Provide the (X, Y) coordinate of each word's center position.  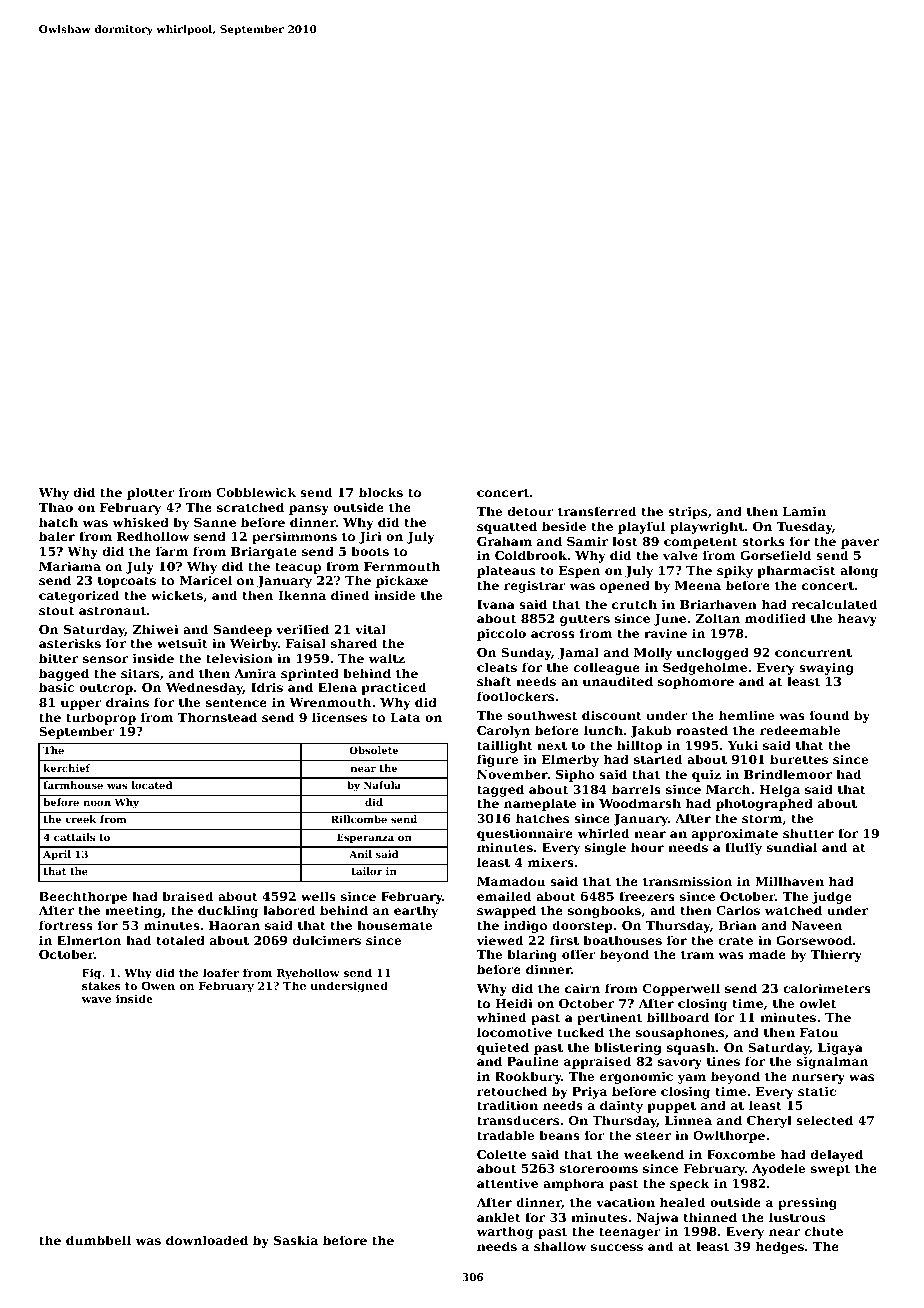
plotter (151, 493)
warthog (505, 1232)
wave (96, 1000)
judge (832, 897)
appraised (598, 1062)
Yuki (743, 745)
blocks (381, 492)
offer (579, 954)
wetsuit (182, 643)
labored (289, 910)
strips (687, 512)
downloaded (207, 1240)
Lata (405, 717)
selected (824, 1120)
